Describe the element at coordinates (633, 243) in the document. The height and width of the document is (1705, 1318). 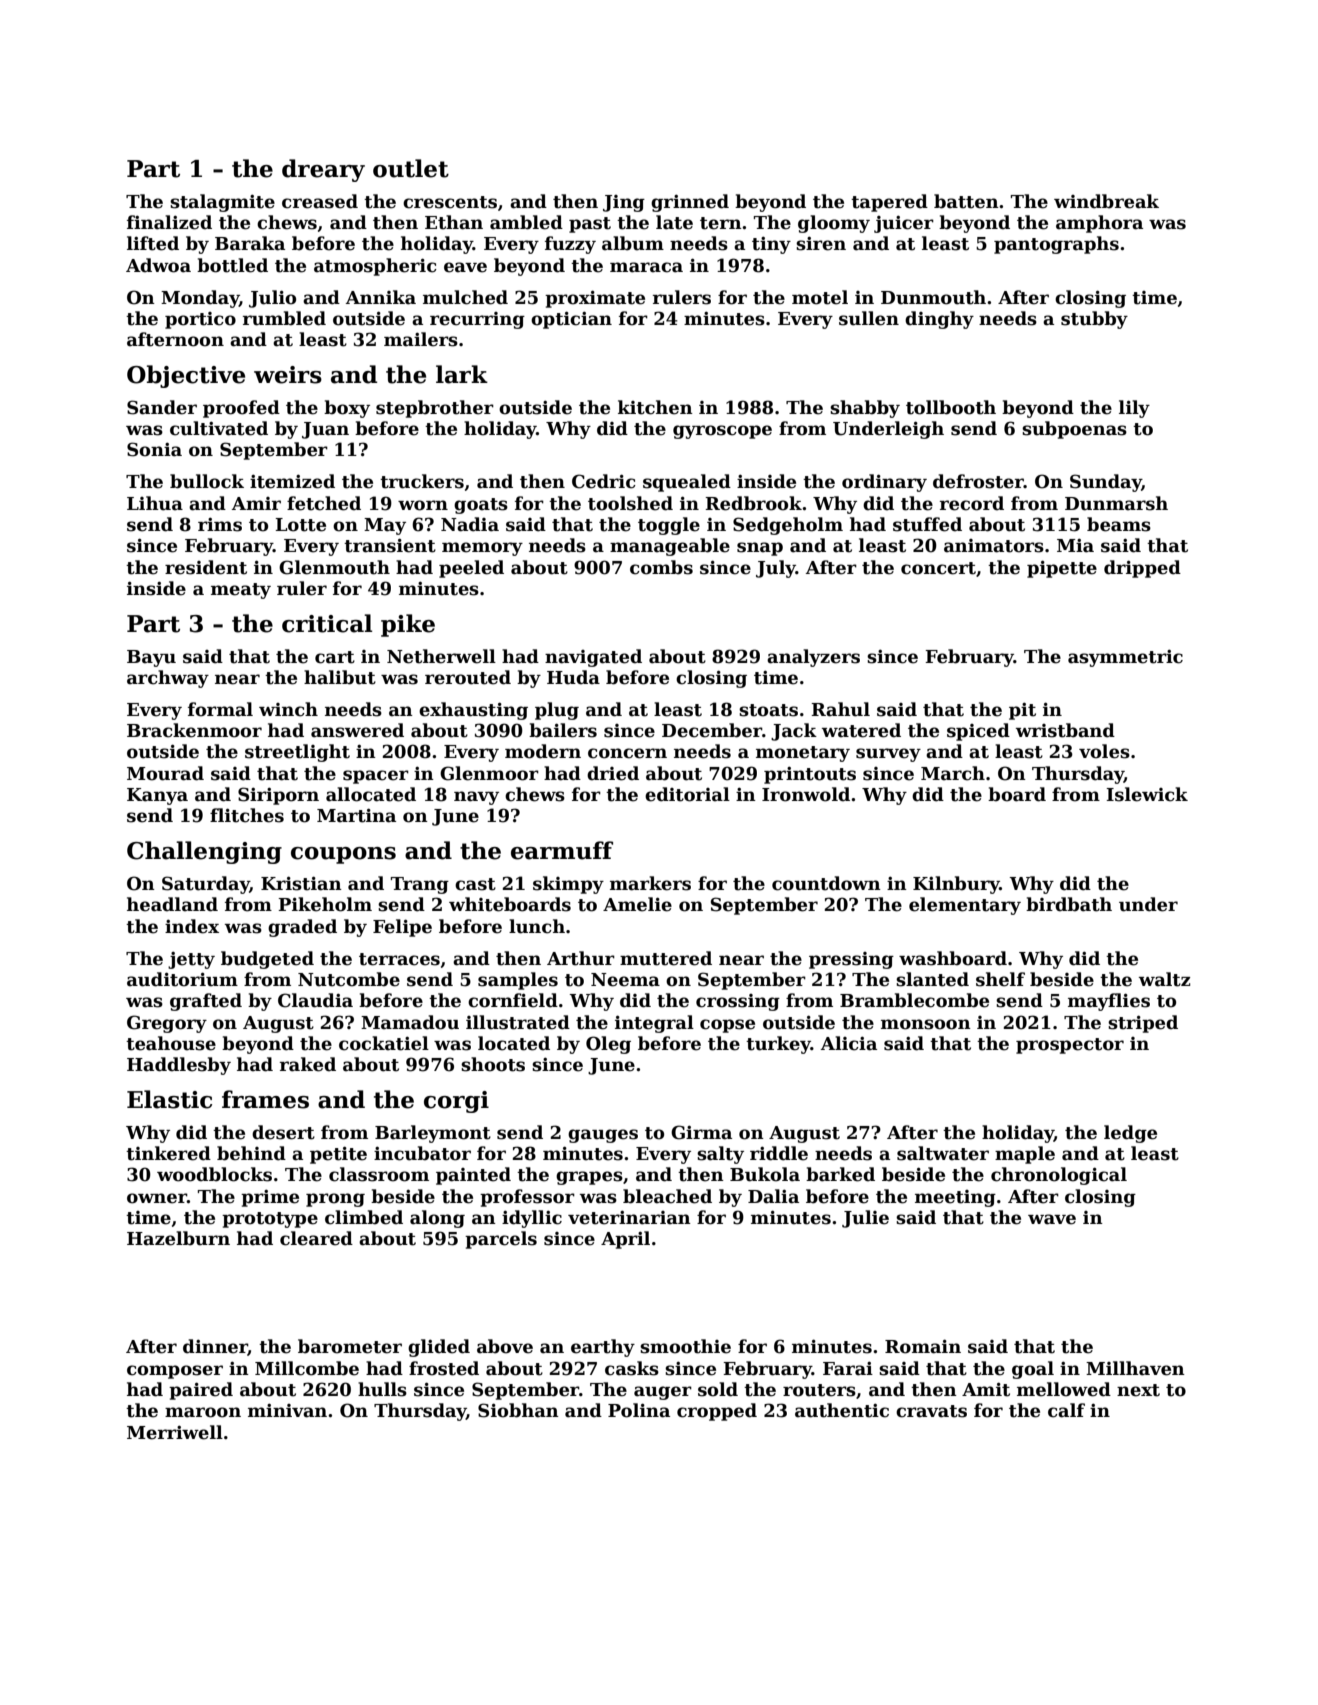
I see `album` at that location.
